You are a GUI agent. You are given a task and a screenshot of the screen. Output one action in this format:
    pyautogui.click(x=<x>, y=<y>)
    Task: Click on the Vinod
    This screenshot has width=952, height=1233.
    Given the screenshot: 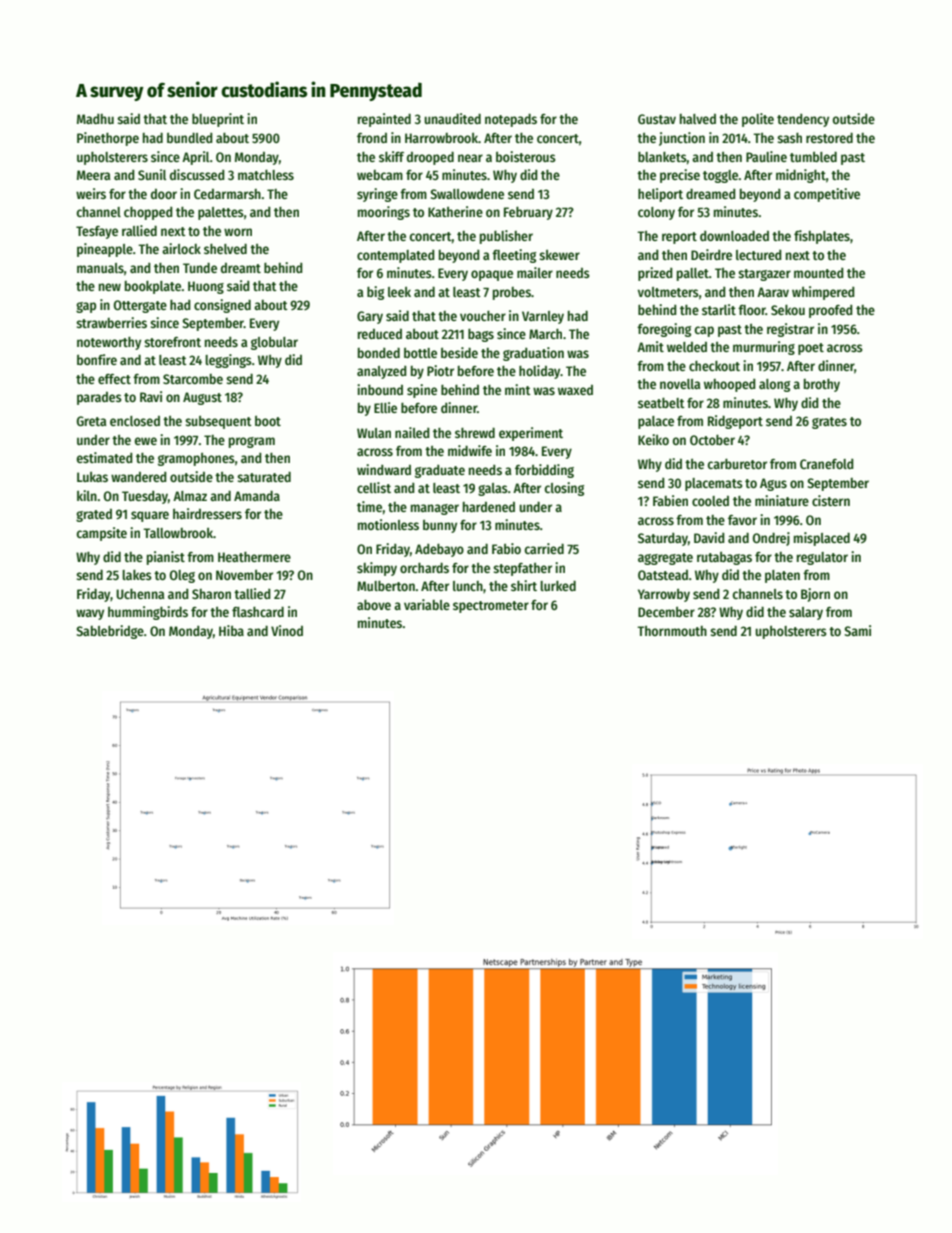 What is the action you would take?
    pyautogui.click(x=287, y=630)
